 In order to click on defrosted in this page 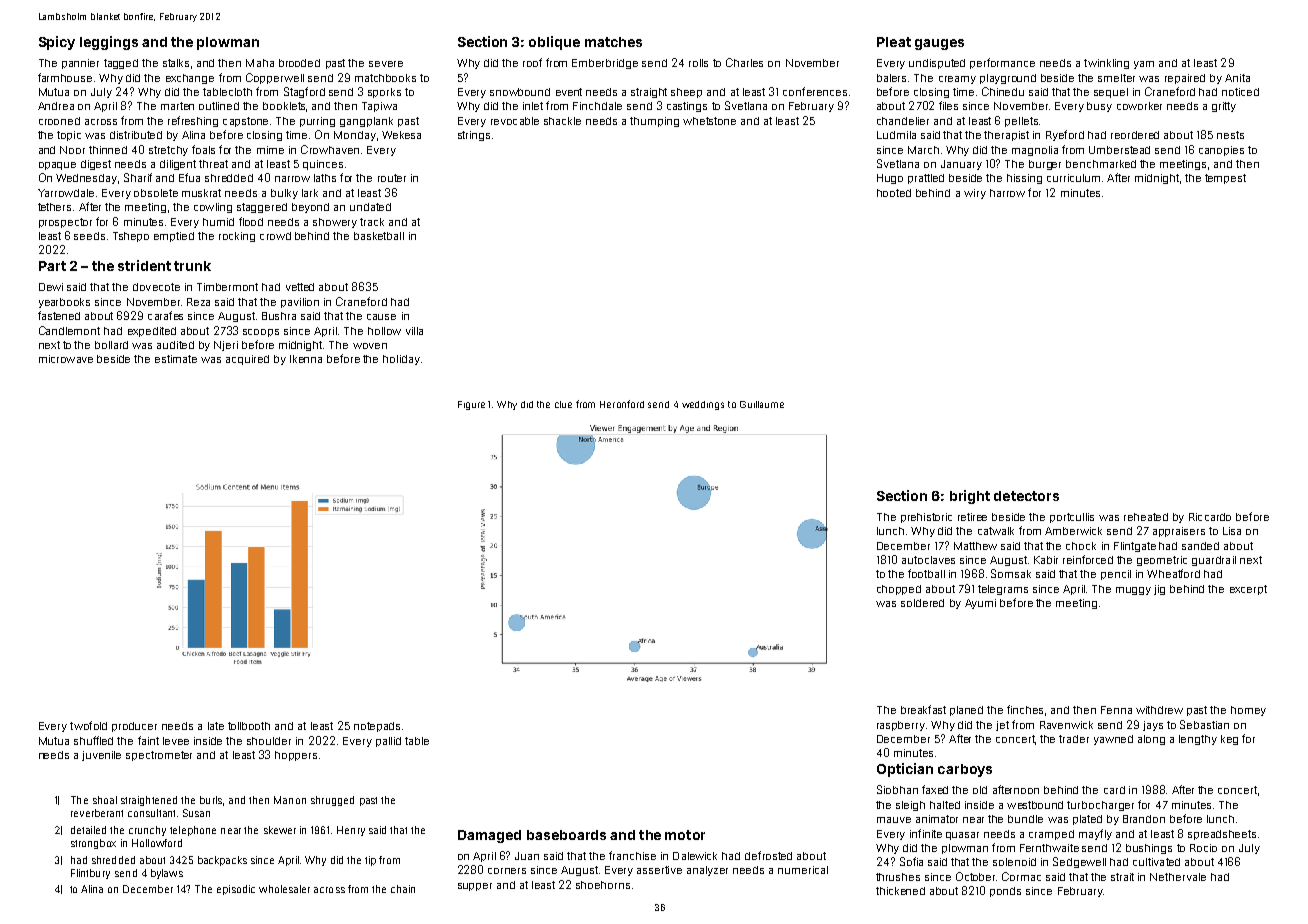, I will do `click(768, 855)`.
